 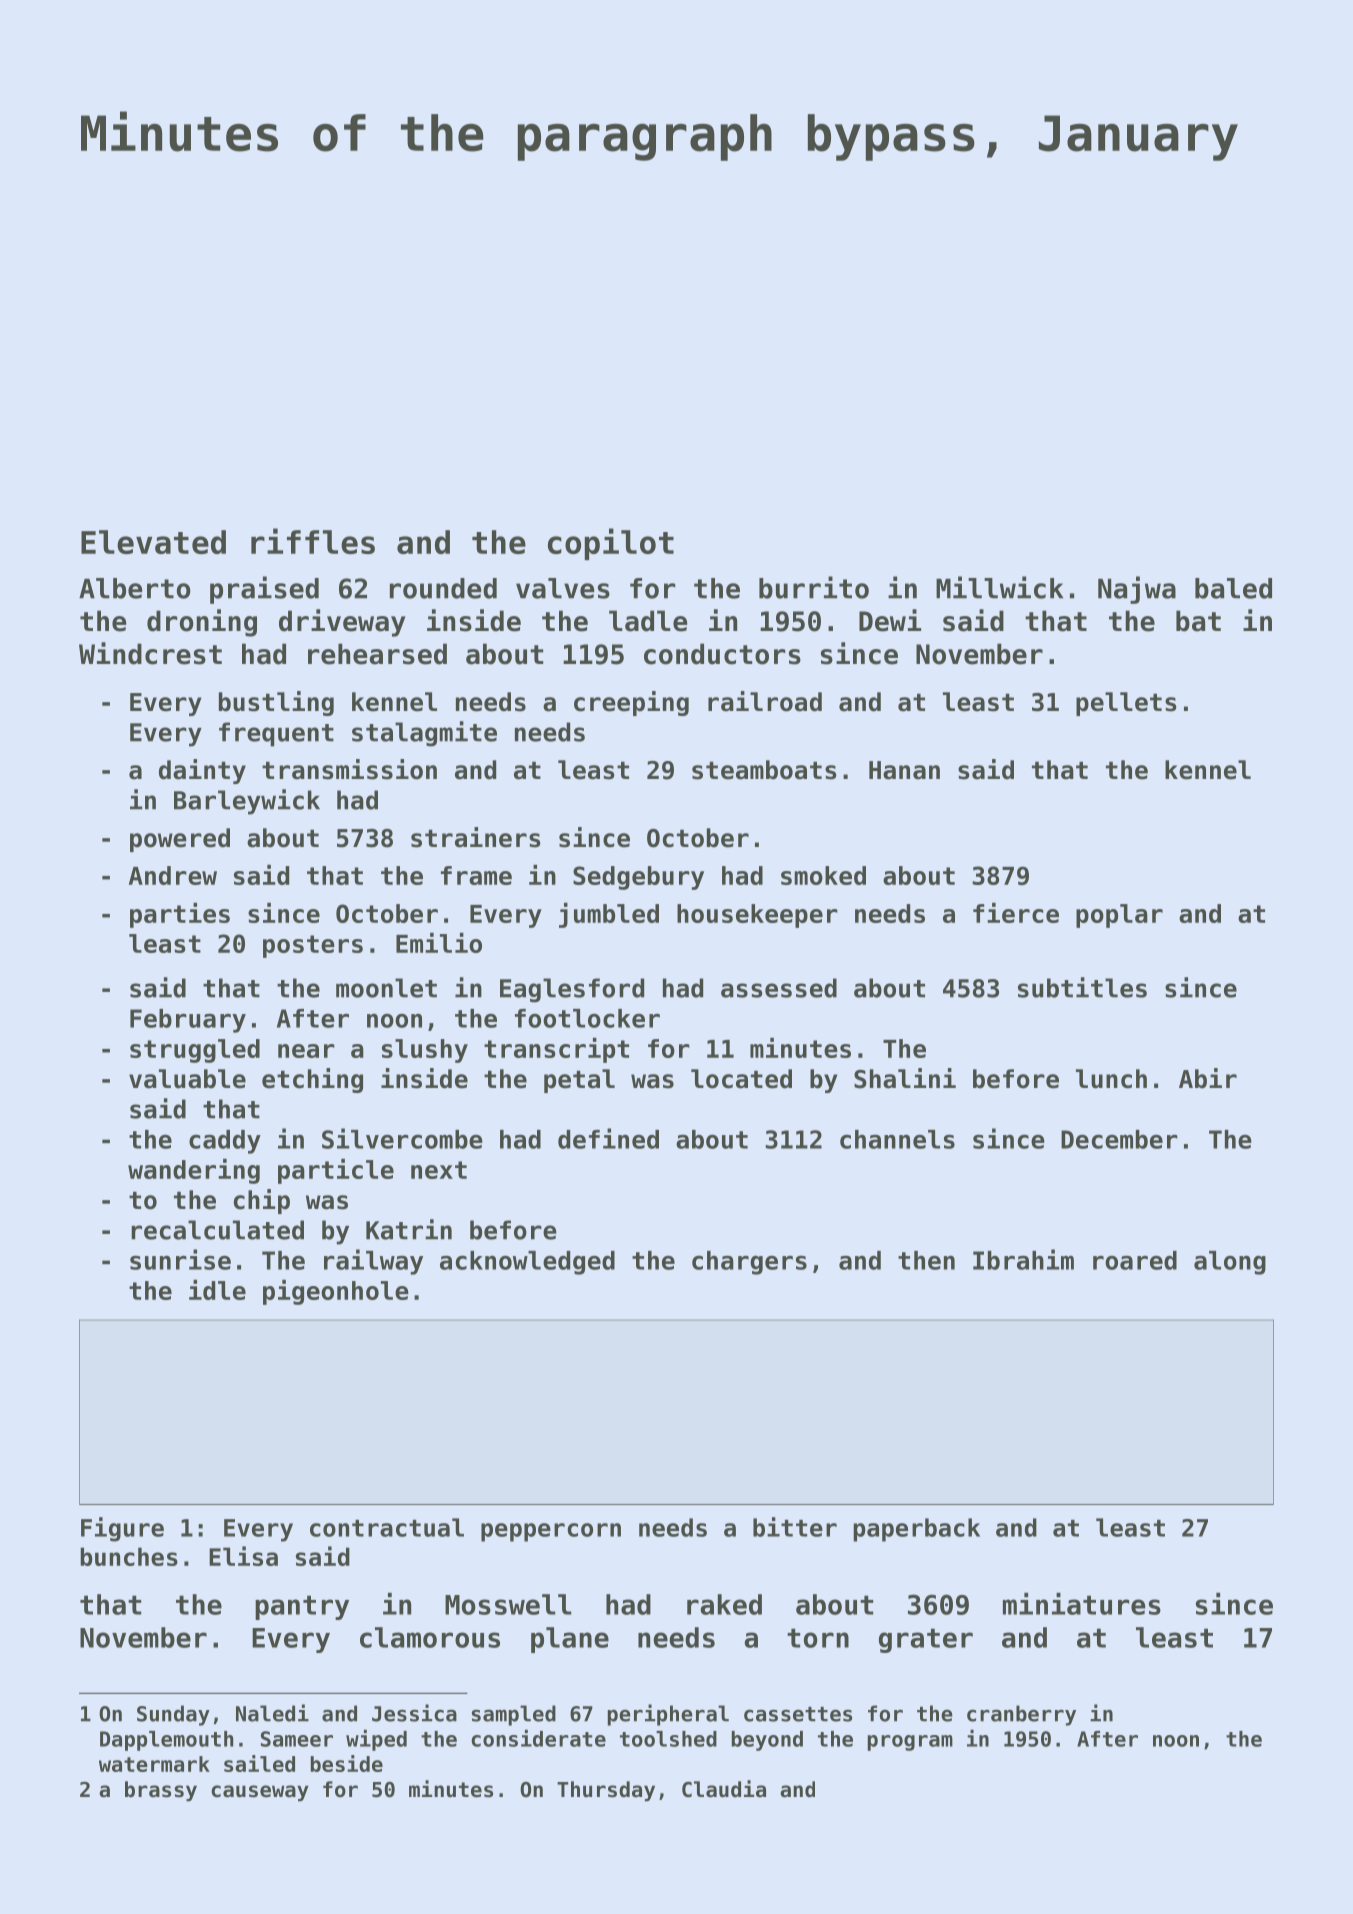 What do you see at coordinates (161, 1791) in the screenshot?
I see `brassy` at bounding box center [161, 1791].
